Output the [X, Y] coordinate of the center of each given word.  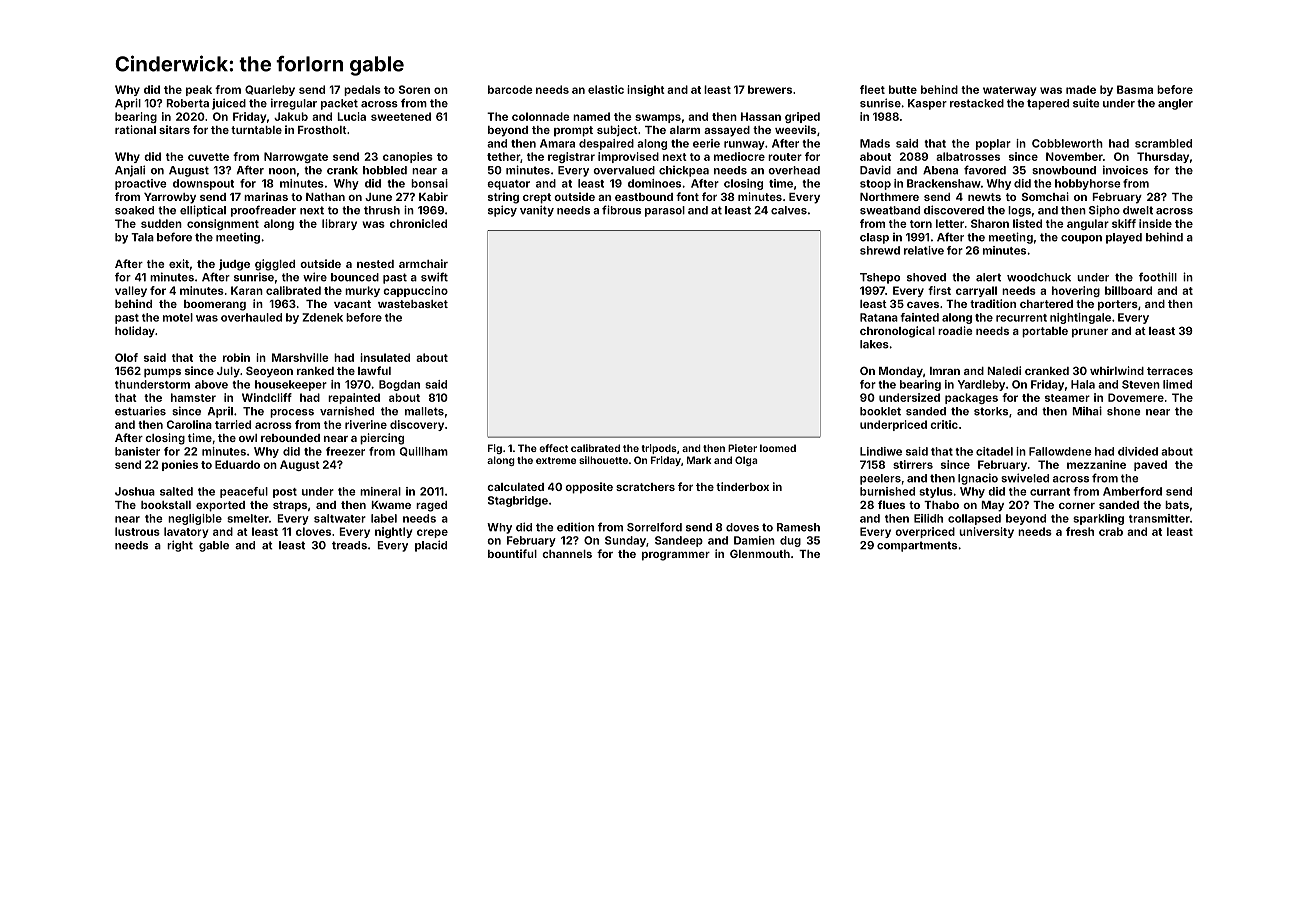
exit [179, 263]
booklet [880, 411]
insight [646, 90]
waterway [1010, 91]
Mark [699, 460]
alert [988, 277]
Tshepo [880, 278]
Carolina [189, 424]
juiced [229, 104]
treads [349, 545]
